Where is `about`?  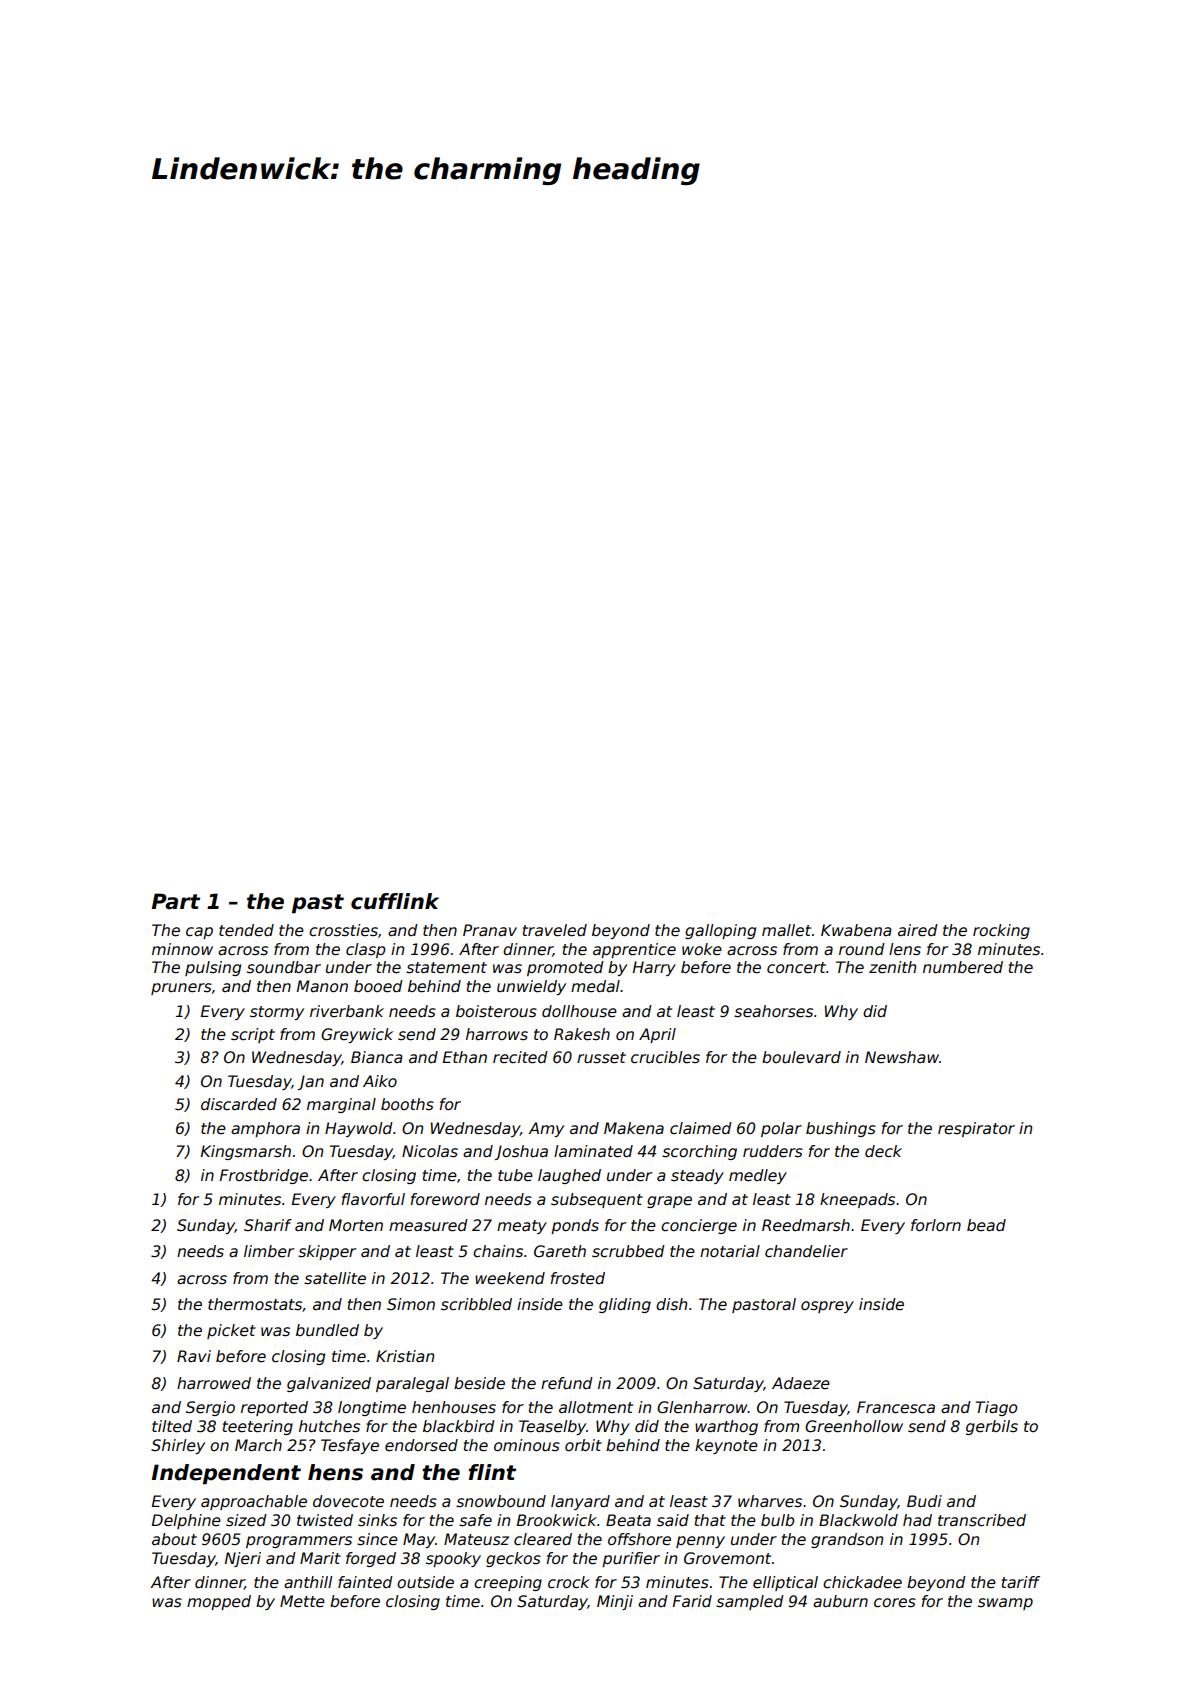
about is located at coordinates (174, 1539).
